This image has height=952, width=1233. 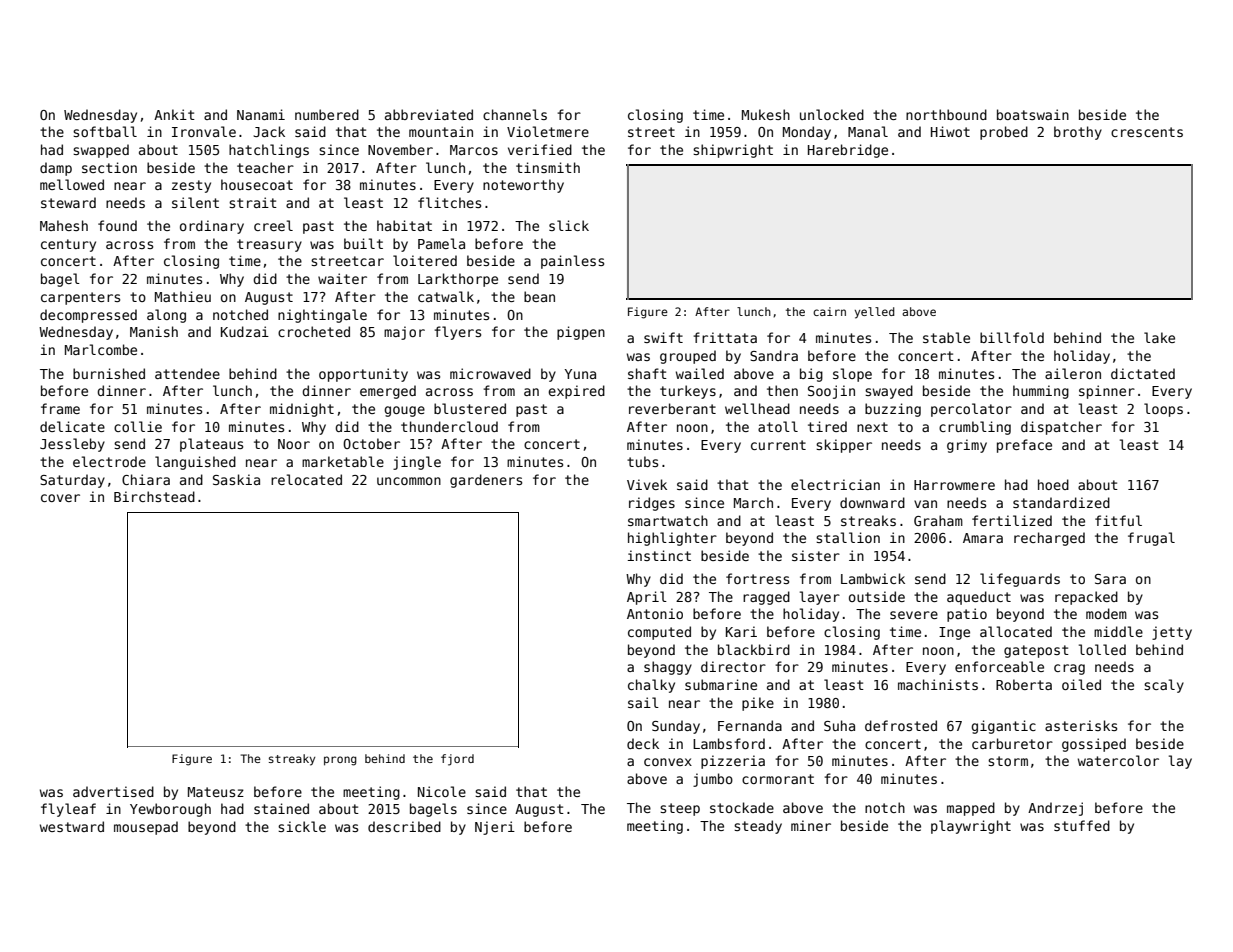 I want to click on shipwright, so click(x=733, y=151).
